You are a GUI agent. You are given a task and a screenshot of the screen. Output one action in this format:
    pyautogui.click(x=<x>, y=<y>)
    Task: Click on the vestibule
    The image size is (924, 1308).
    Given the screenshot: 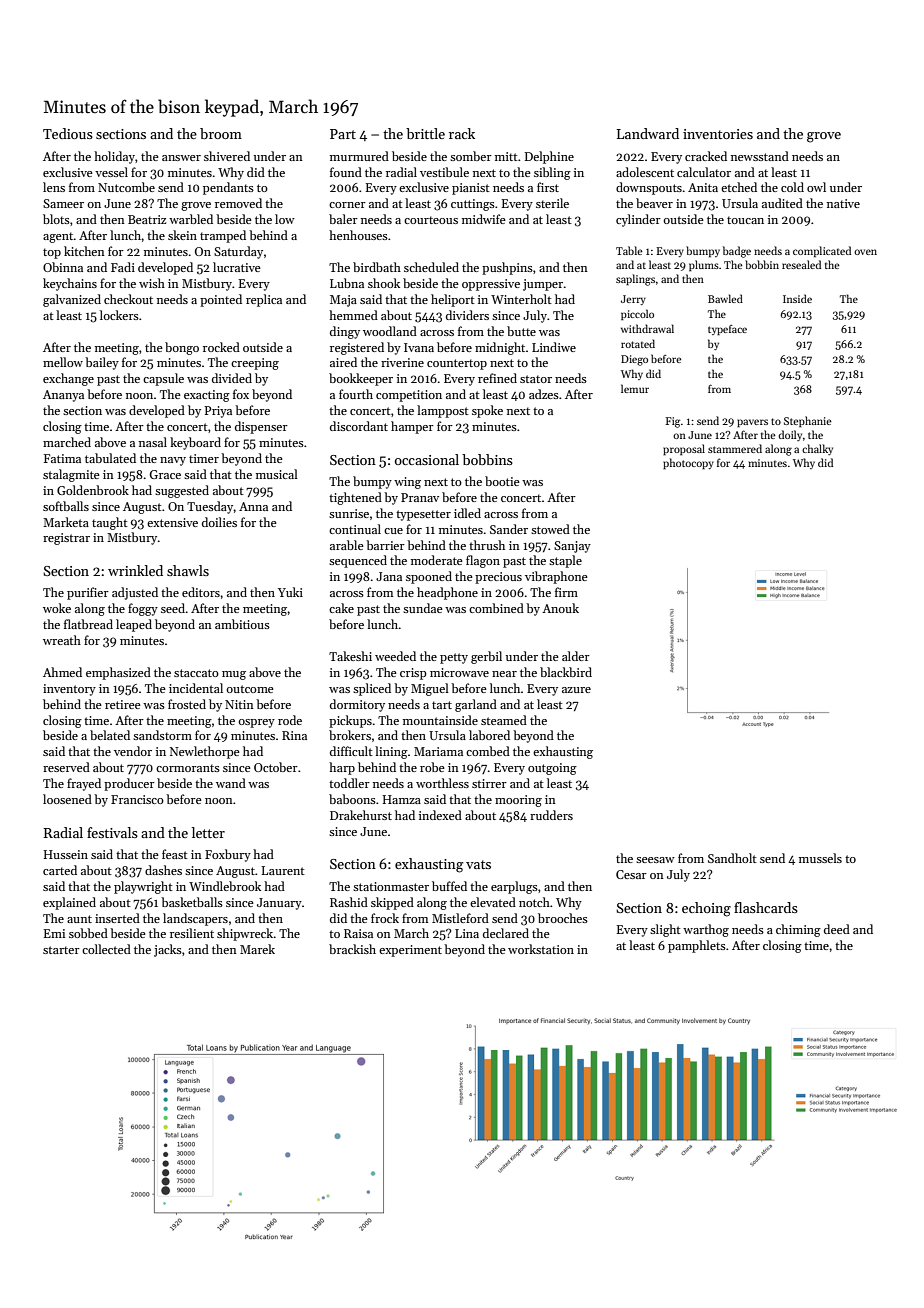 What is the action you would take?
    pyautogui.click(x=444, y=172)
